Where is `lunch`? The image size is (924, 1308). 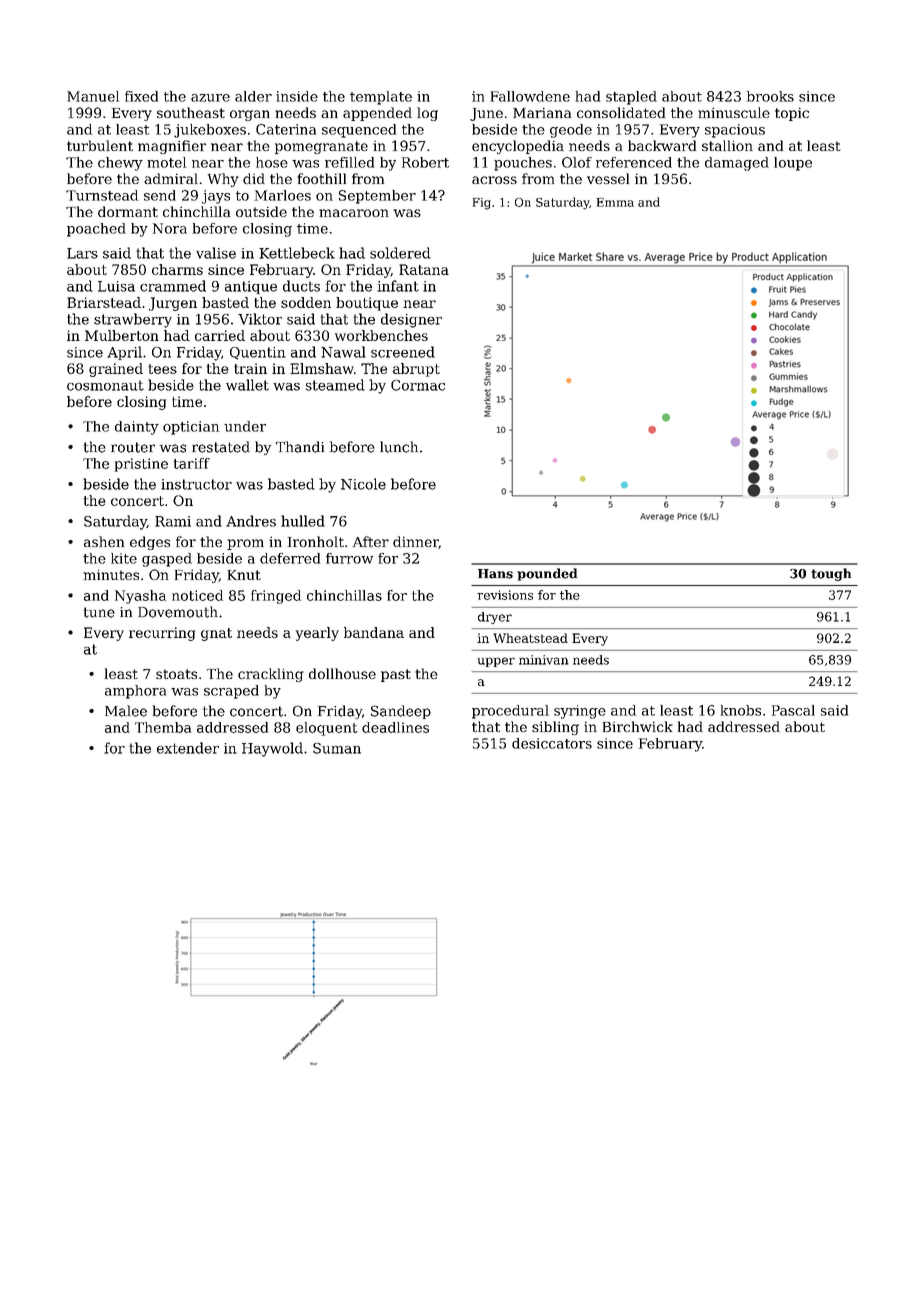
lunch is located at coordinates (399, 447).
